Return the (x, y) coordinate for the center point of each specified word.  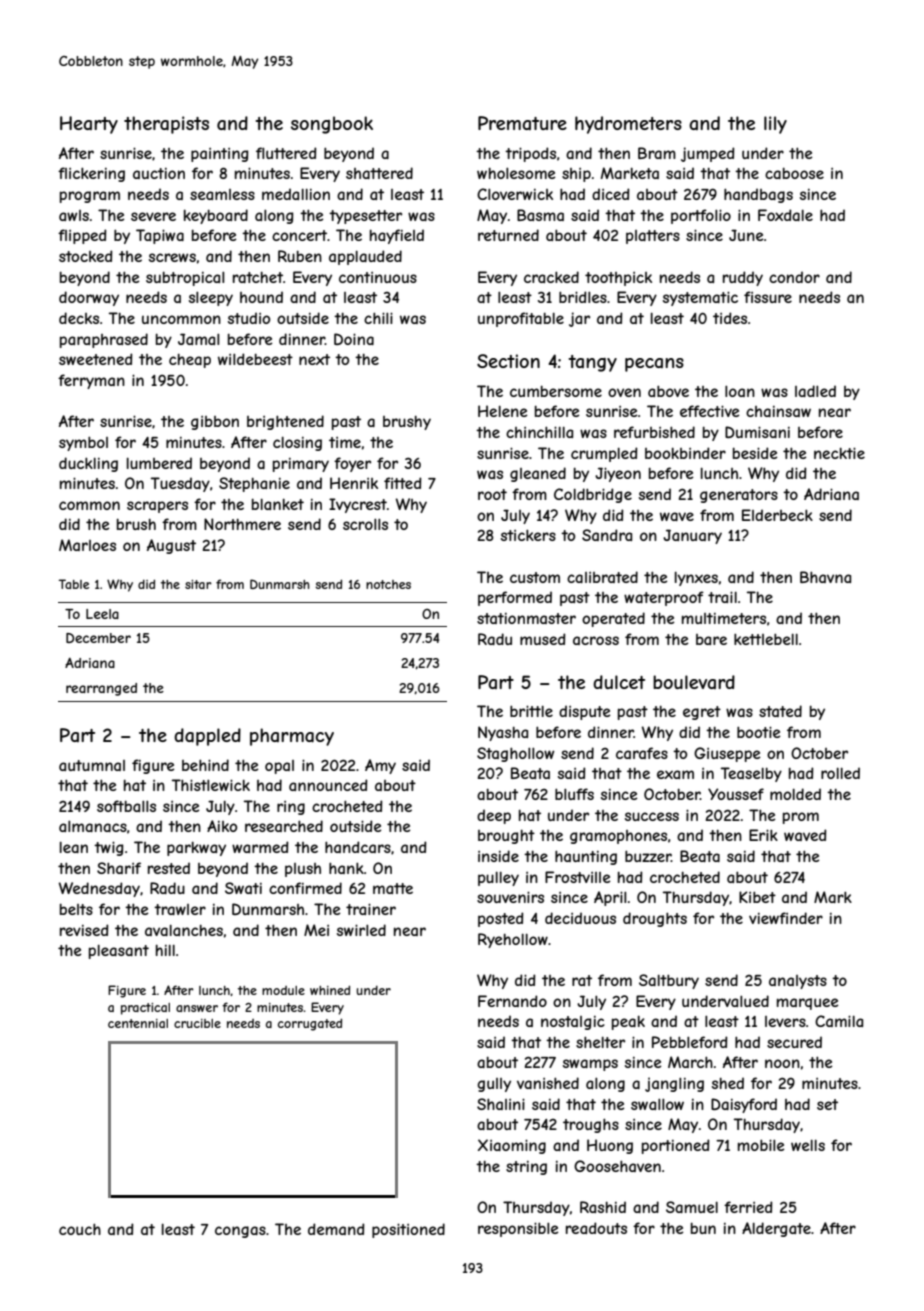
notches (388, 584)
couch (80, 1229)
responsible (518, 1229)
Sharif (119, 868)
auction (159, 173)
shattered (379, 173)
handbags (758, 195)
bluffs (574, 794)
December (98, 638)
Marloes (87, 545)
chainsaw (778, 411)
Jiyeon (618, 474)
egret (702, 713)
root (492, 494)
